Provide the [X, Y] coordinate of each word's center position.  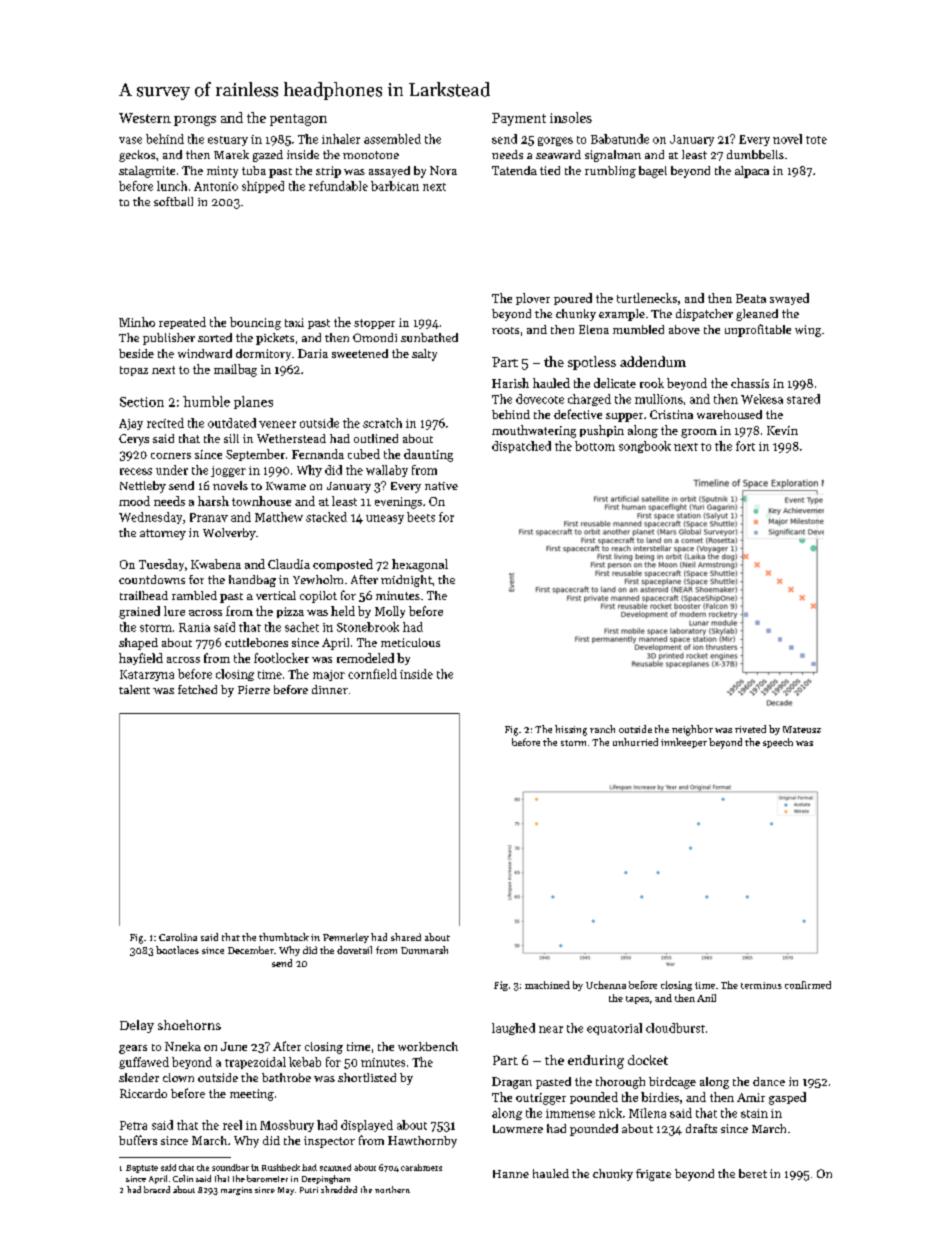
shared [406, 937]
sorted [215, 337]
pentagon [298, 120]
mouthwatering [534, 431]
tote [816, 140]
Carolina [178, 937]
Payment [519, 119]
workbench [428, 1046]
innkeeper [684, 743]
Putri [309, 1190]
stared [803, 399]
